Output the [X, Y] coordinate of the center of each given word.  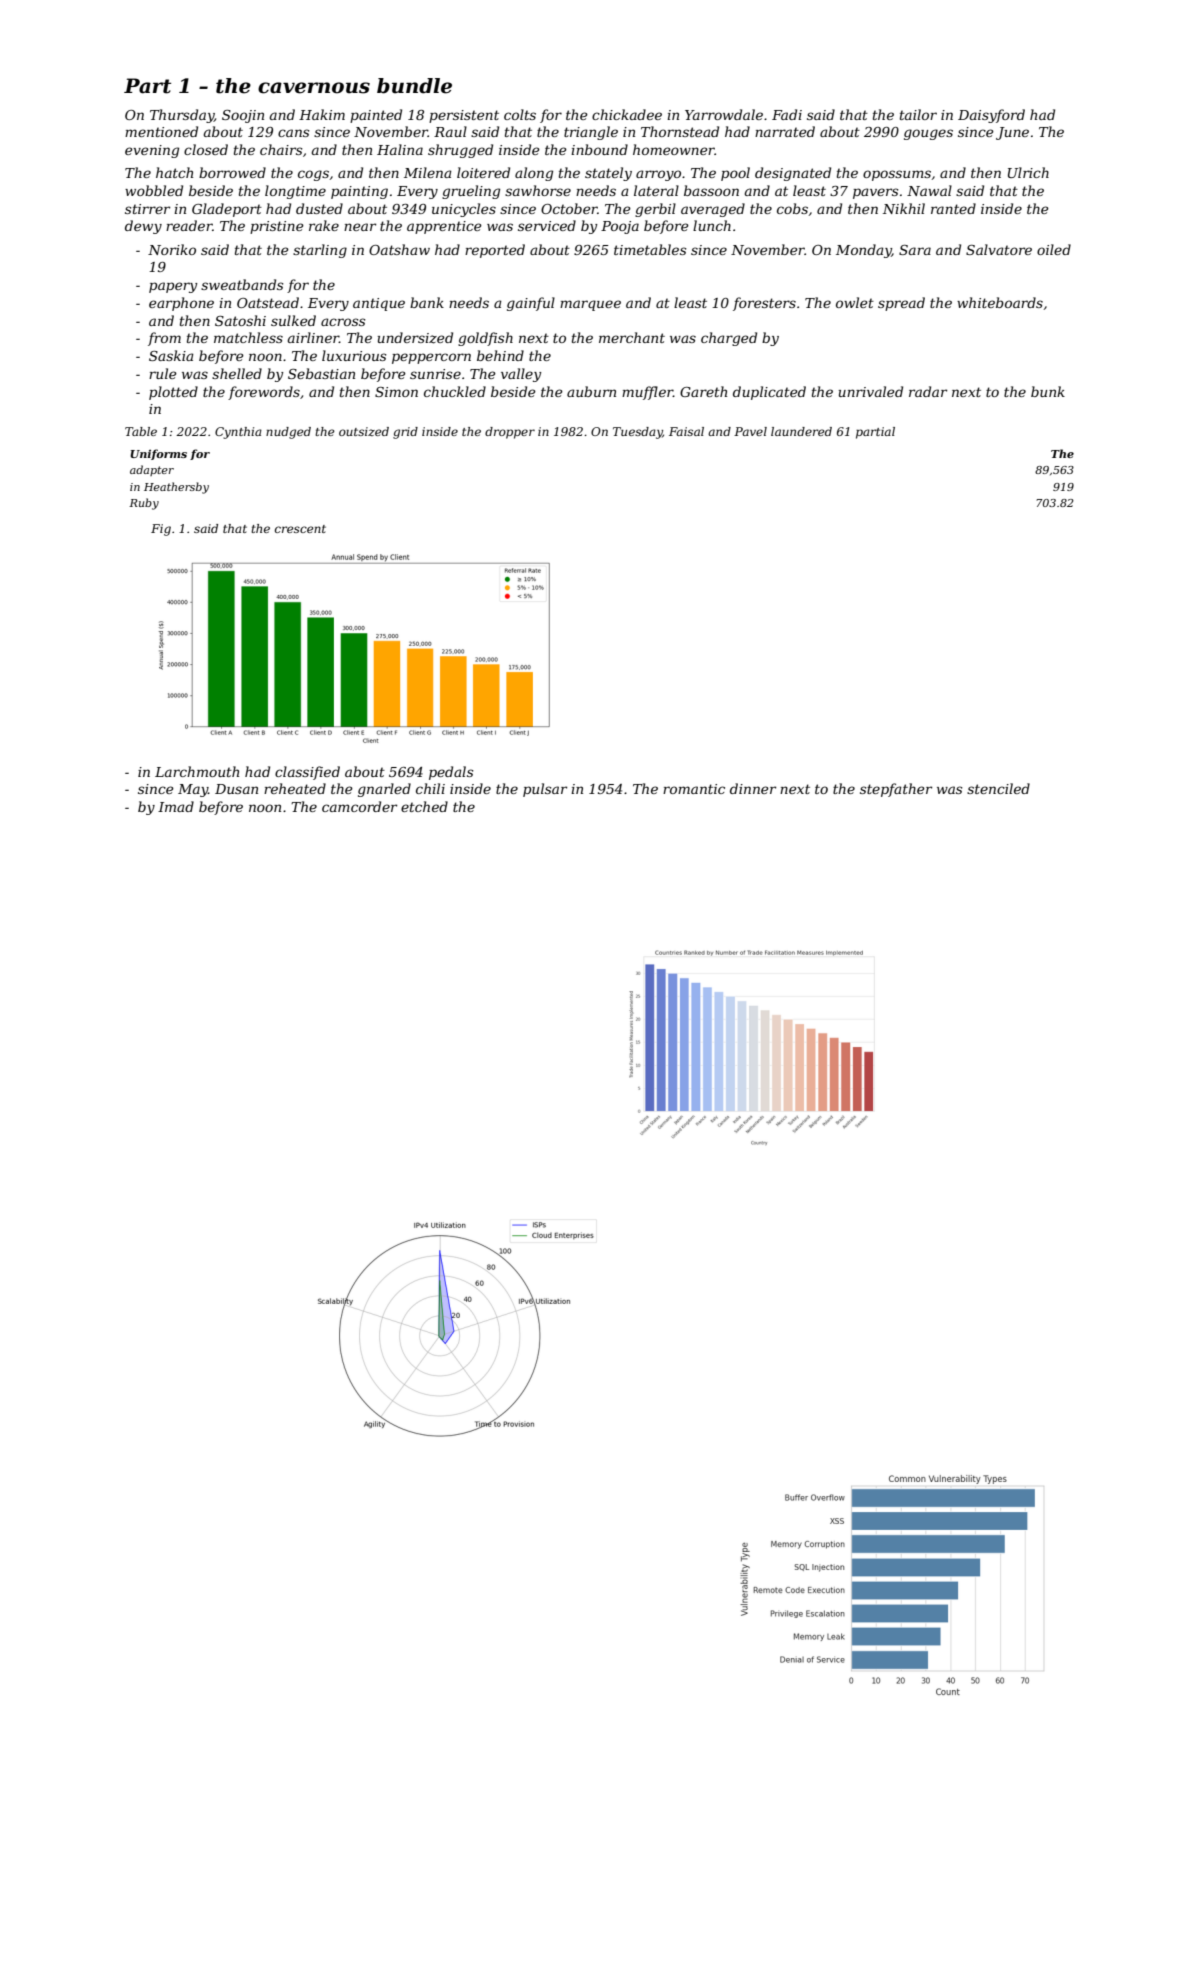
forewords [264, 393]
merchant [632, 337]
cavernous [314, 88]
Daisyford [991, 116]
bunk [1048, 391]
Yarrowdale [724, 114]
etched [424, 806]
